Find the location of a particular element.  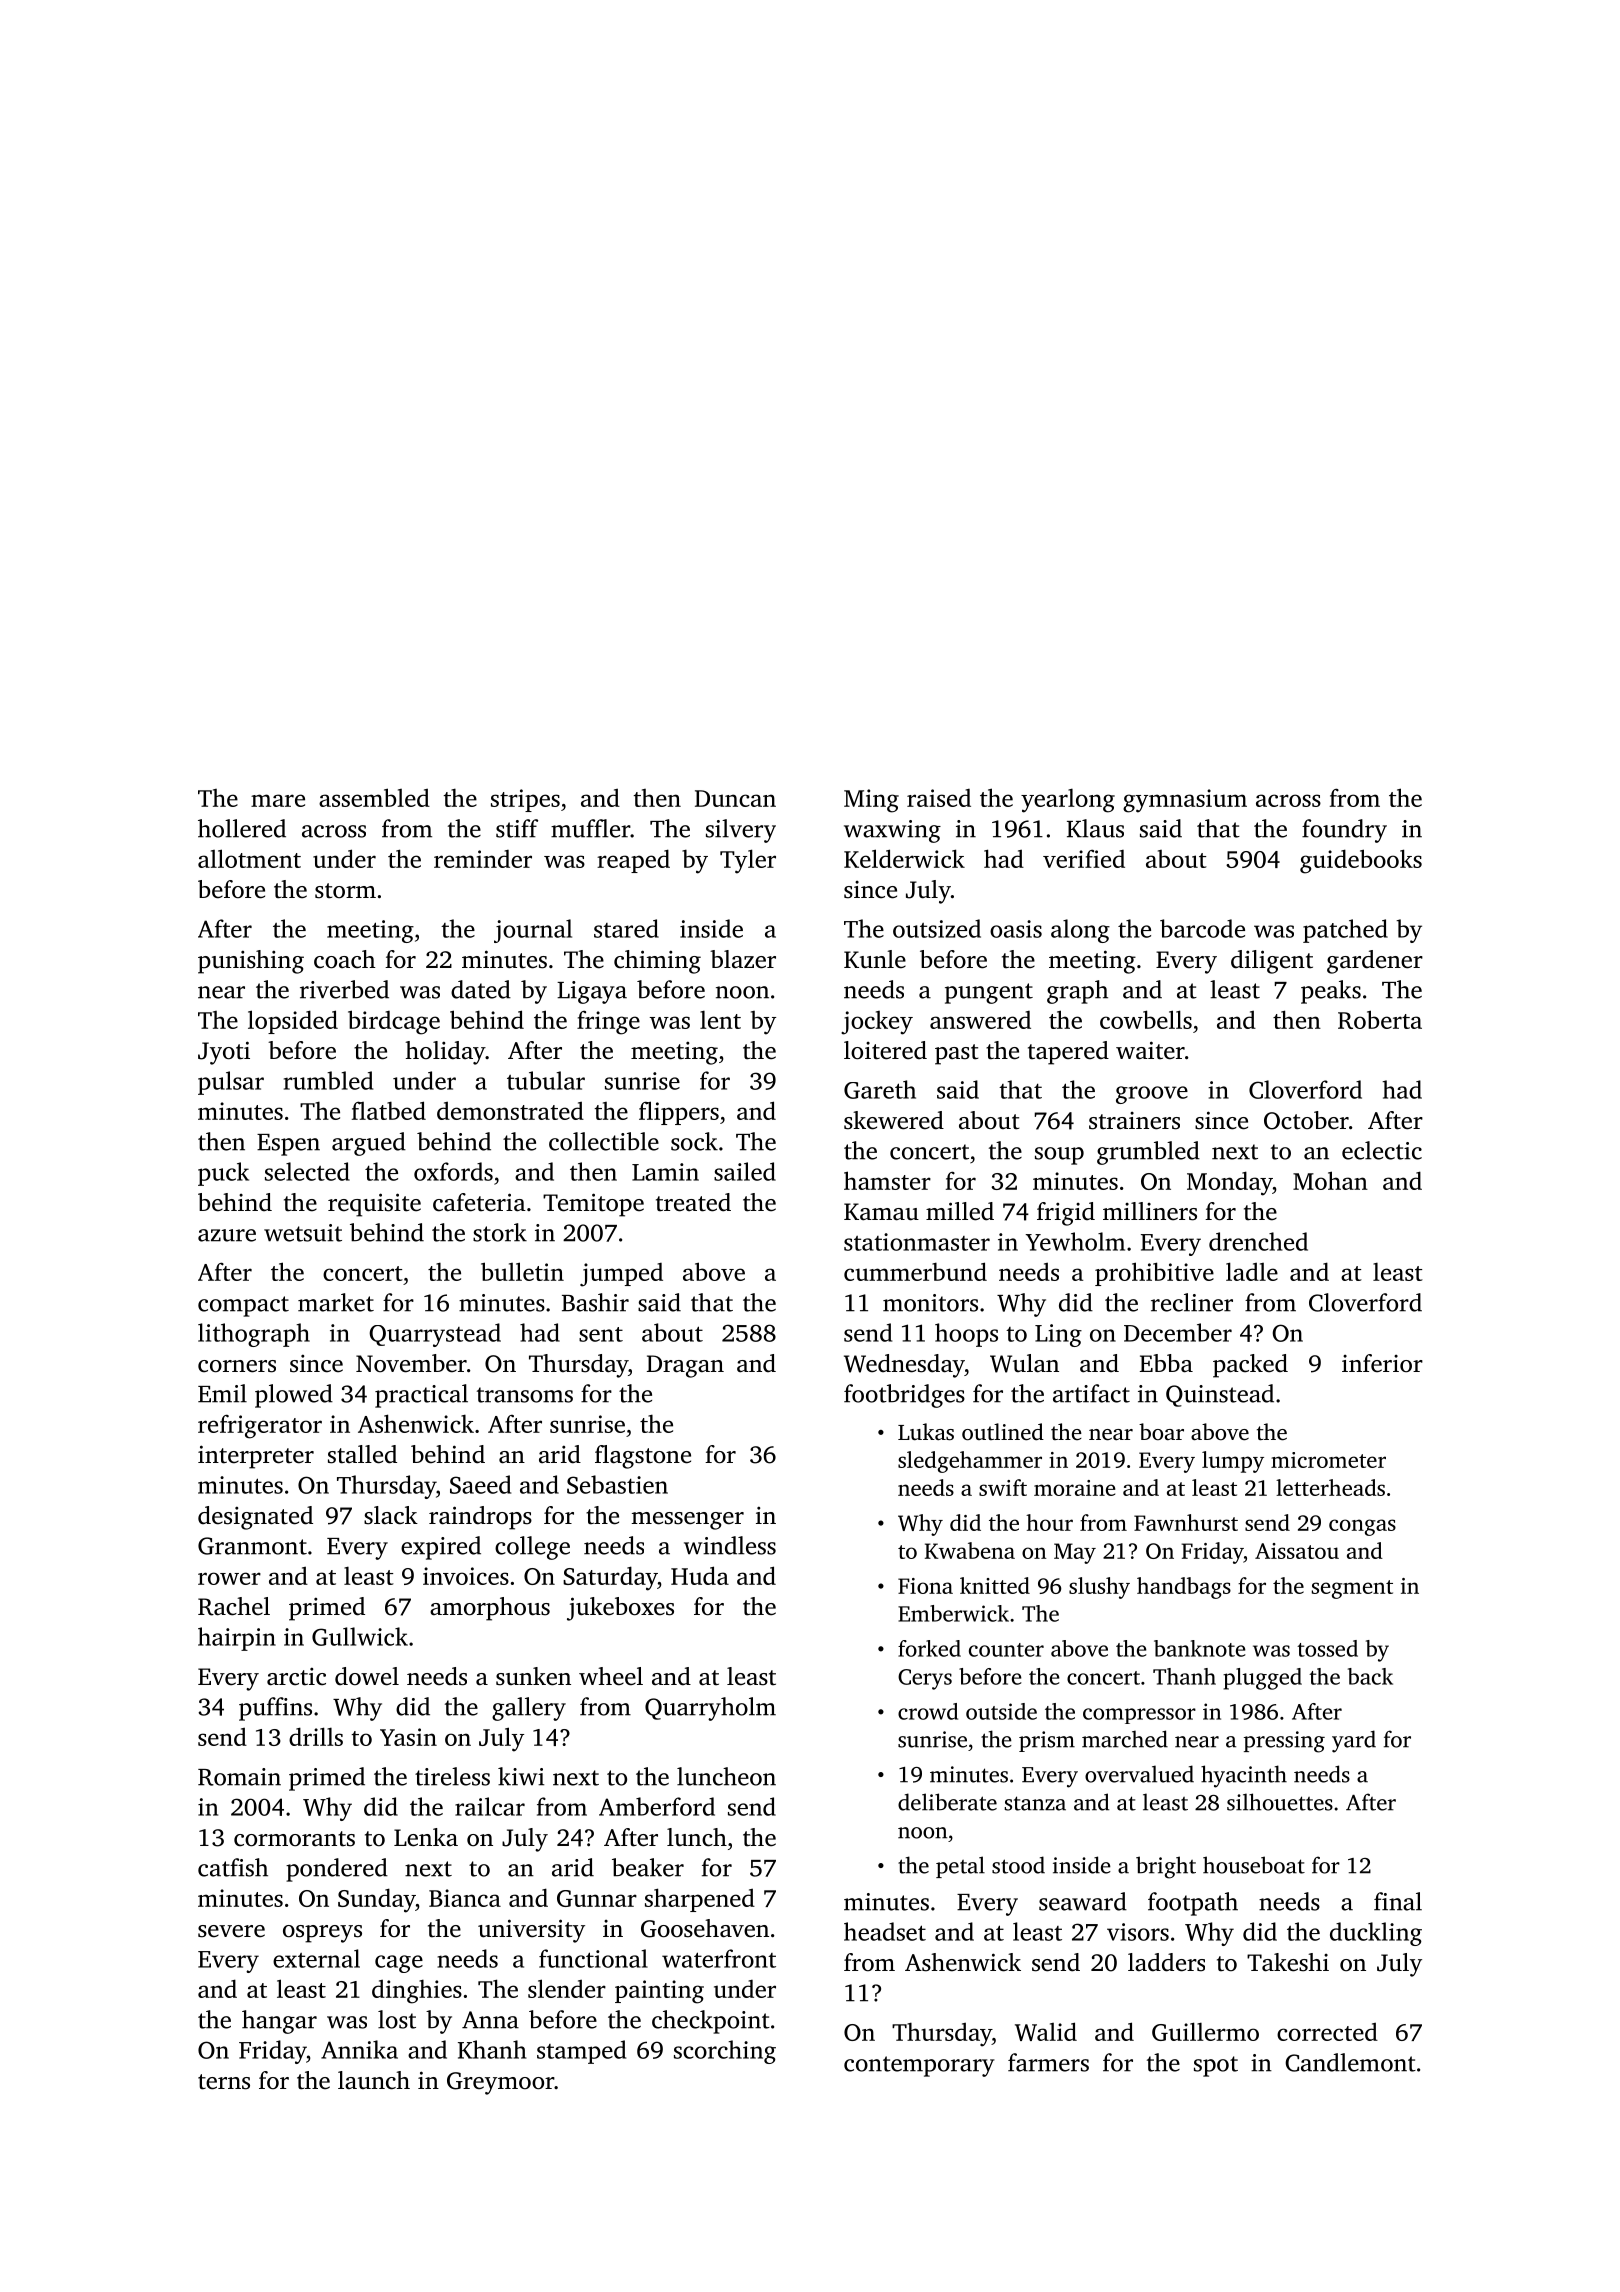

outsized is located at coordinates (937, 928).
